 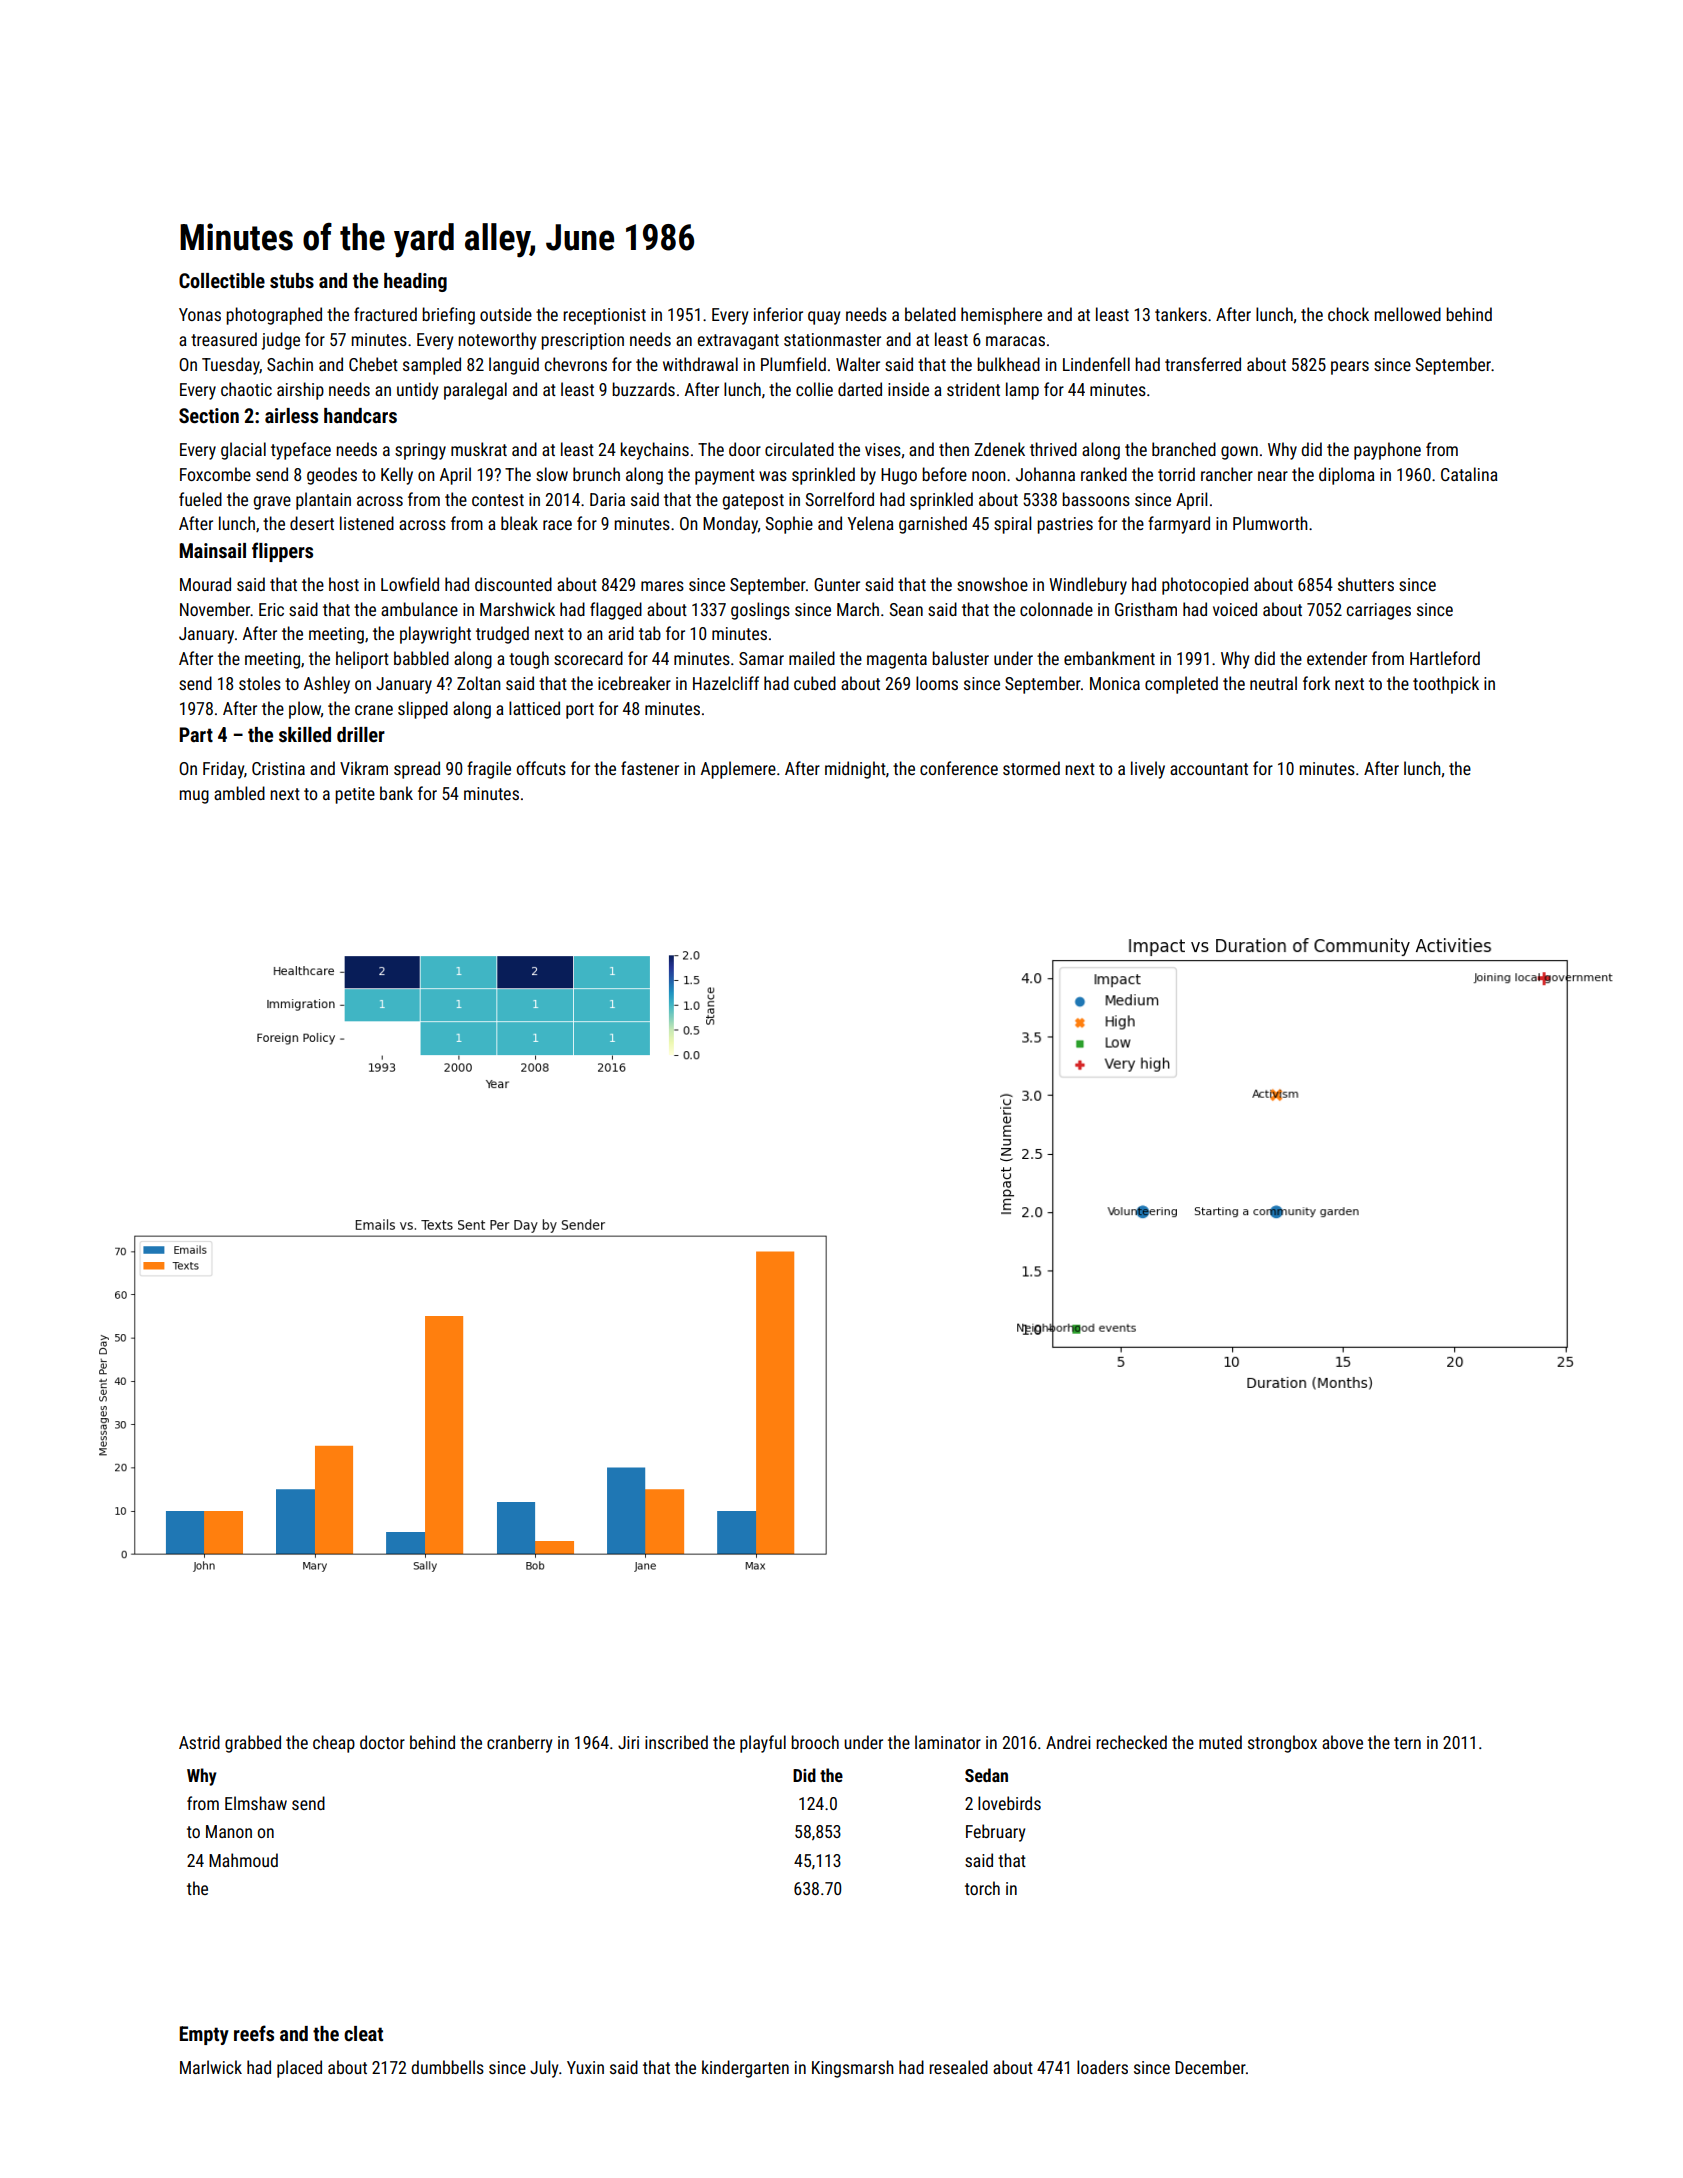 I want to click on torrid, so click(x=1176, y=474).
